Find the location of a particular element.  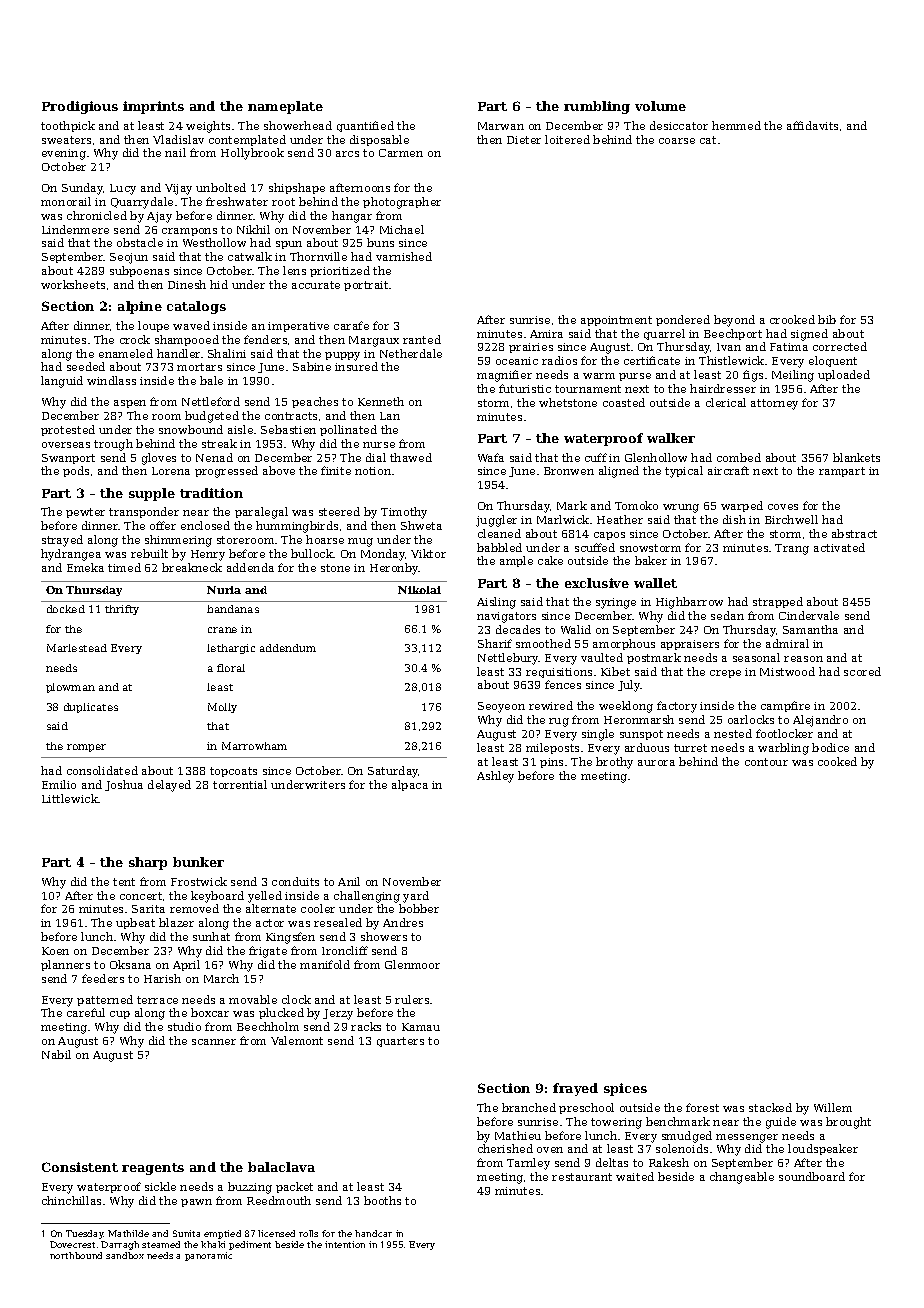

affidavits is located at coordinates (812, 125).
